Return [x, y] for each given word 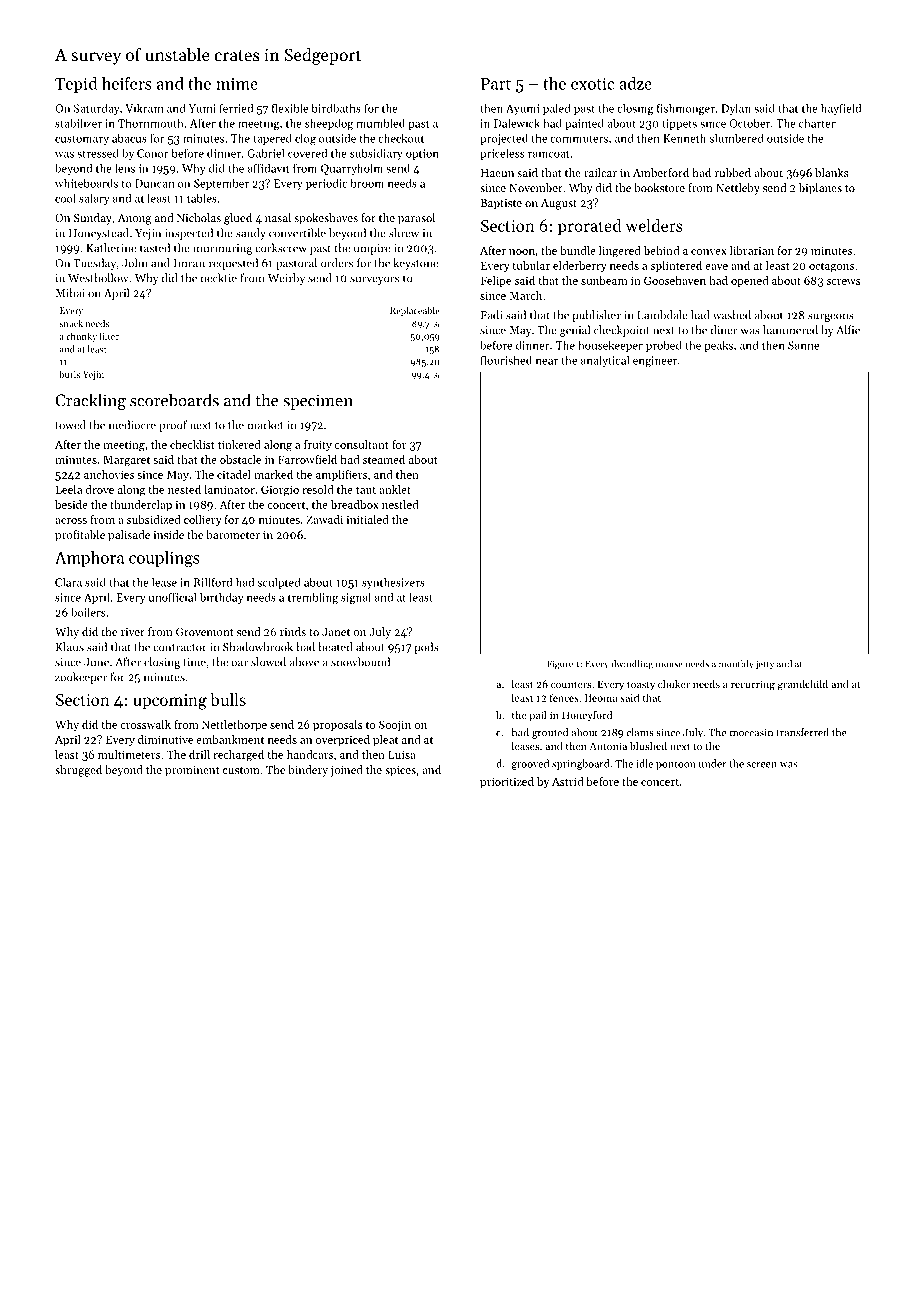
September [221, 184]
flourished [506, 360]
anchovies [109, 474]
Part [496, 84]
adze [635, 83]
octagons [831, 267]
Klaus [70, 647]
